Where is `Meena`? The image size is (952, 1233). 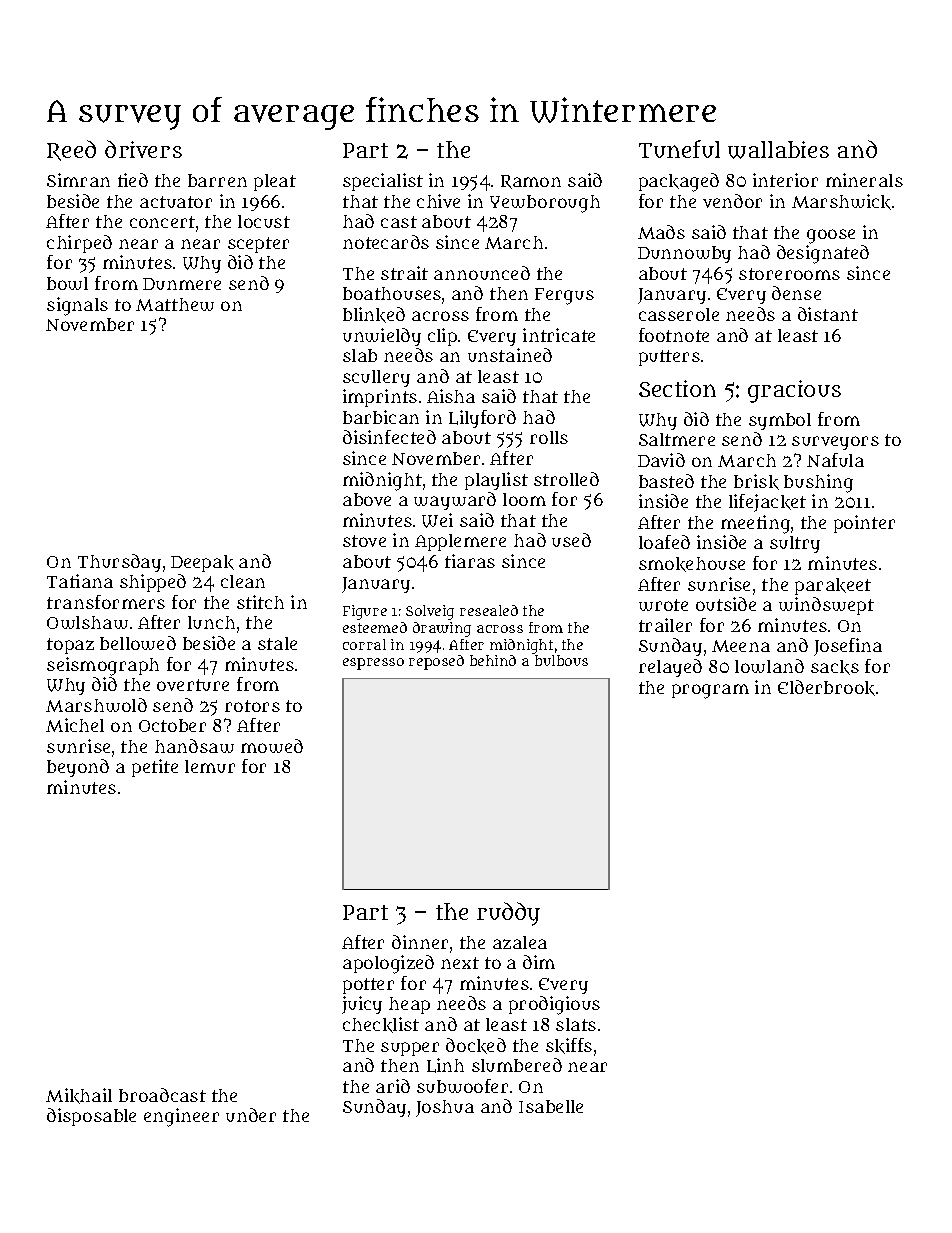
Meena is located at coordinates (741, 646).
